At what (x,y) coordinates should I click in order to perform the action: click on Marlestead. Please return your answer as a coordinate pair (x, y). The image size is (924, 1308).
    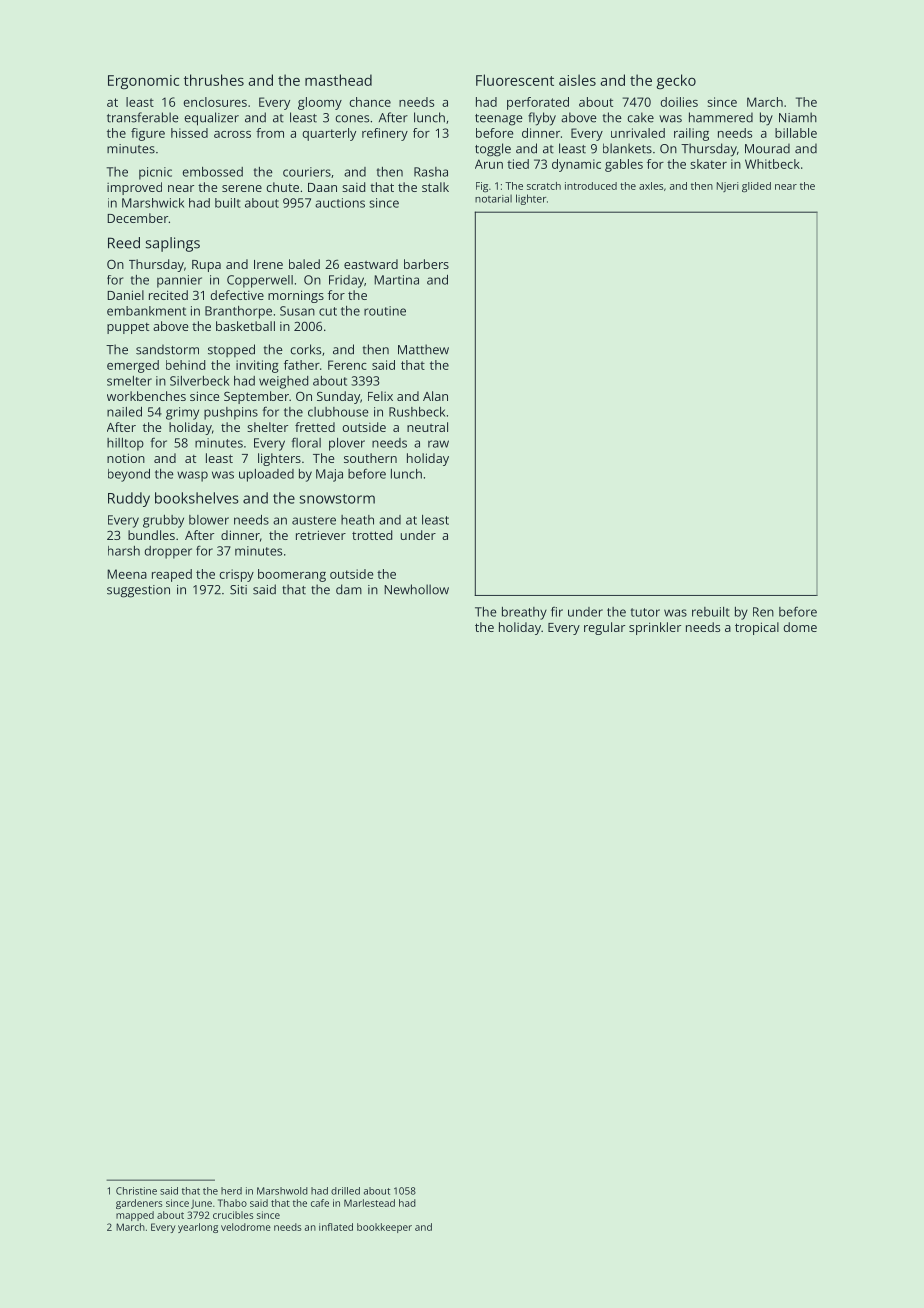
    Looking at the image, I should click on (369, 1203).
